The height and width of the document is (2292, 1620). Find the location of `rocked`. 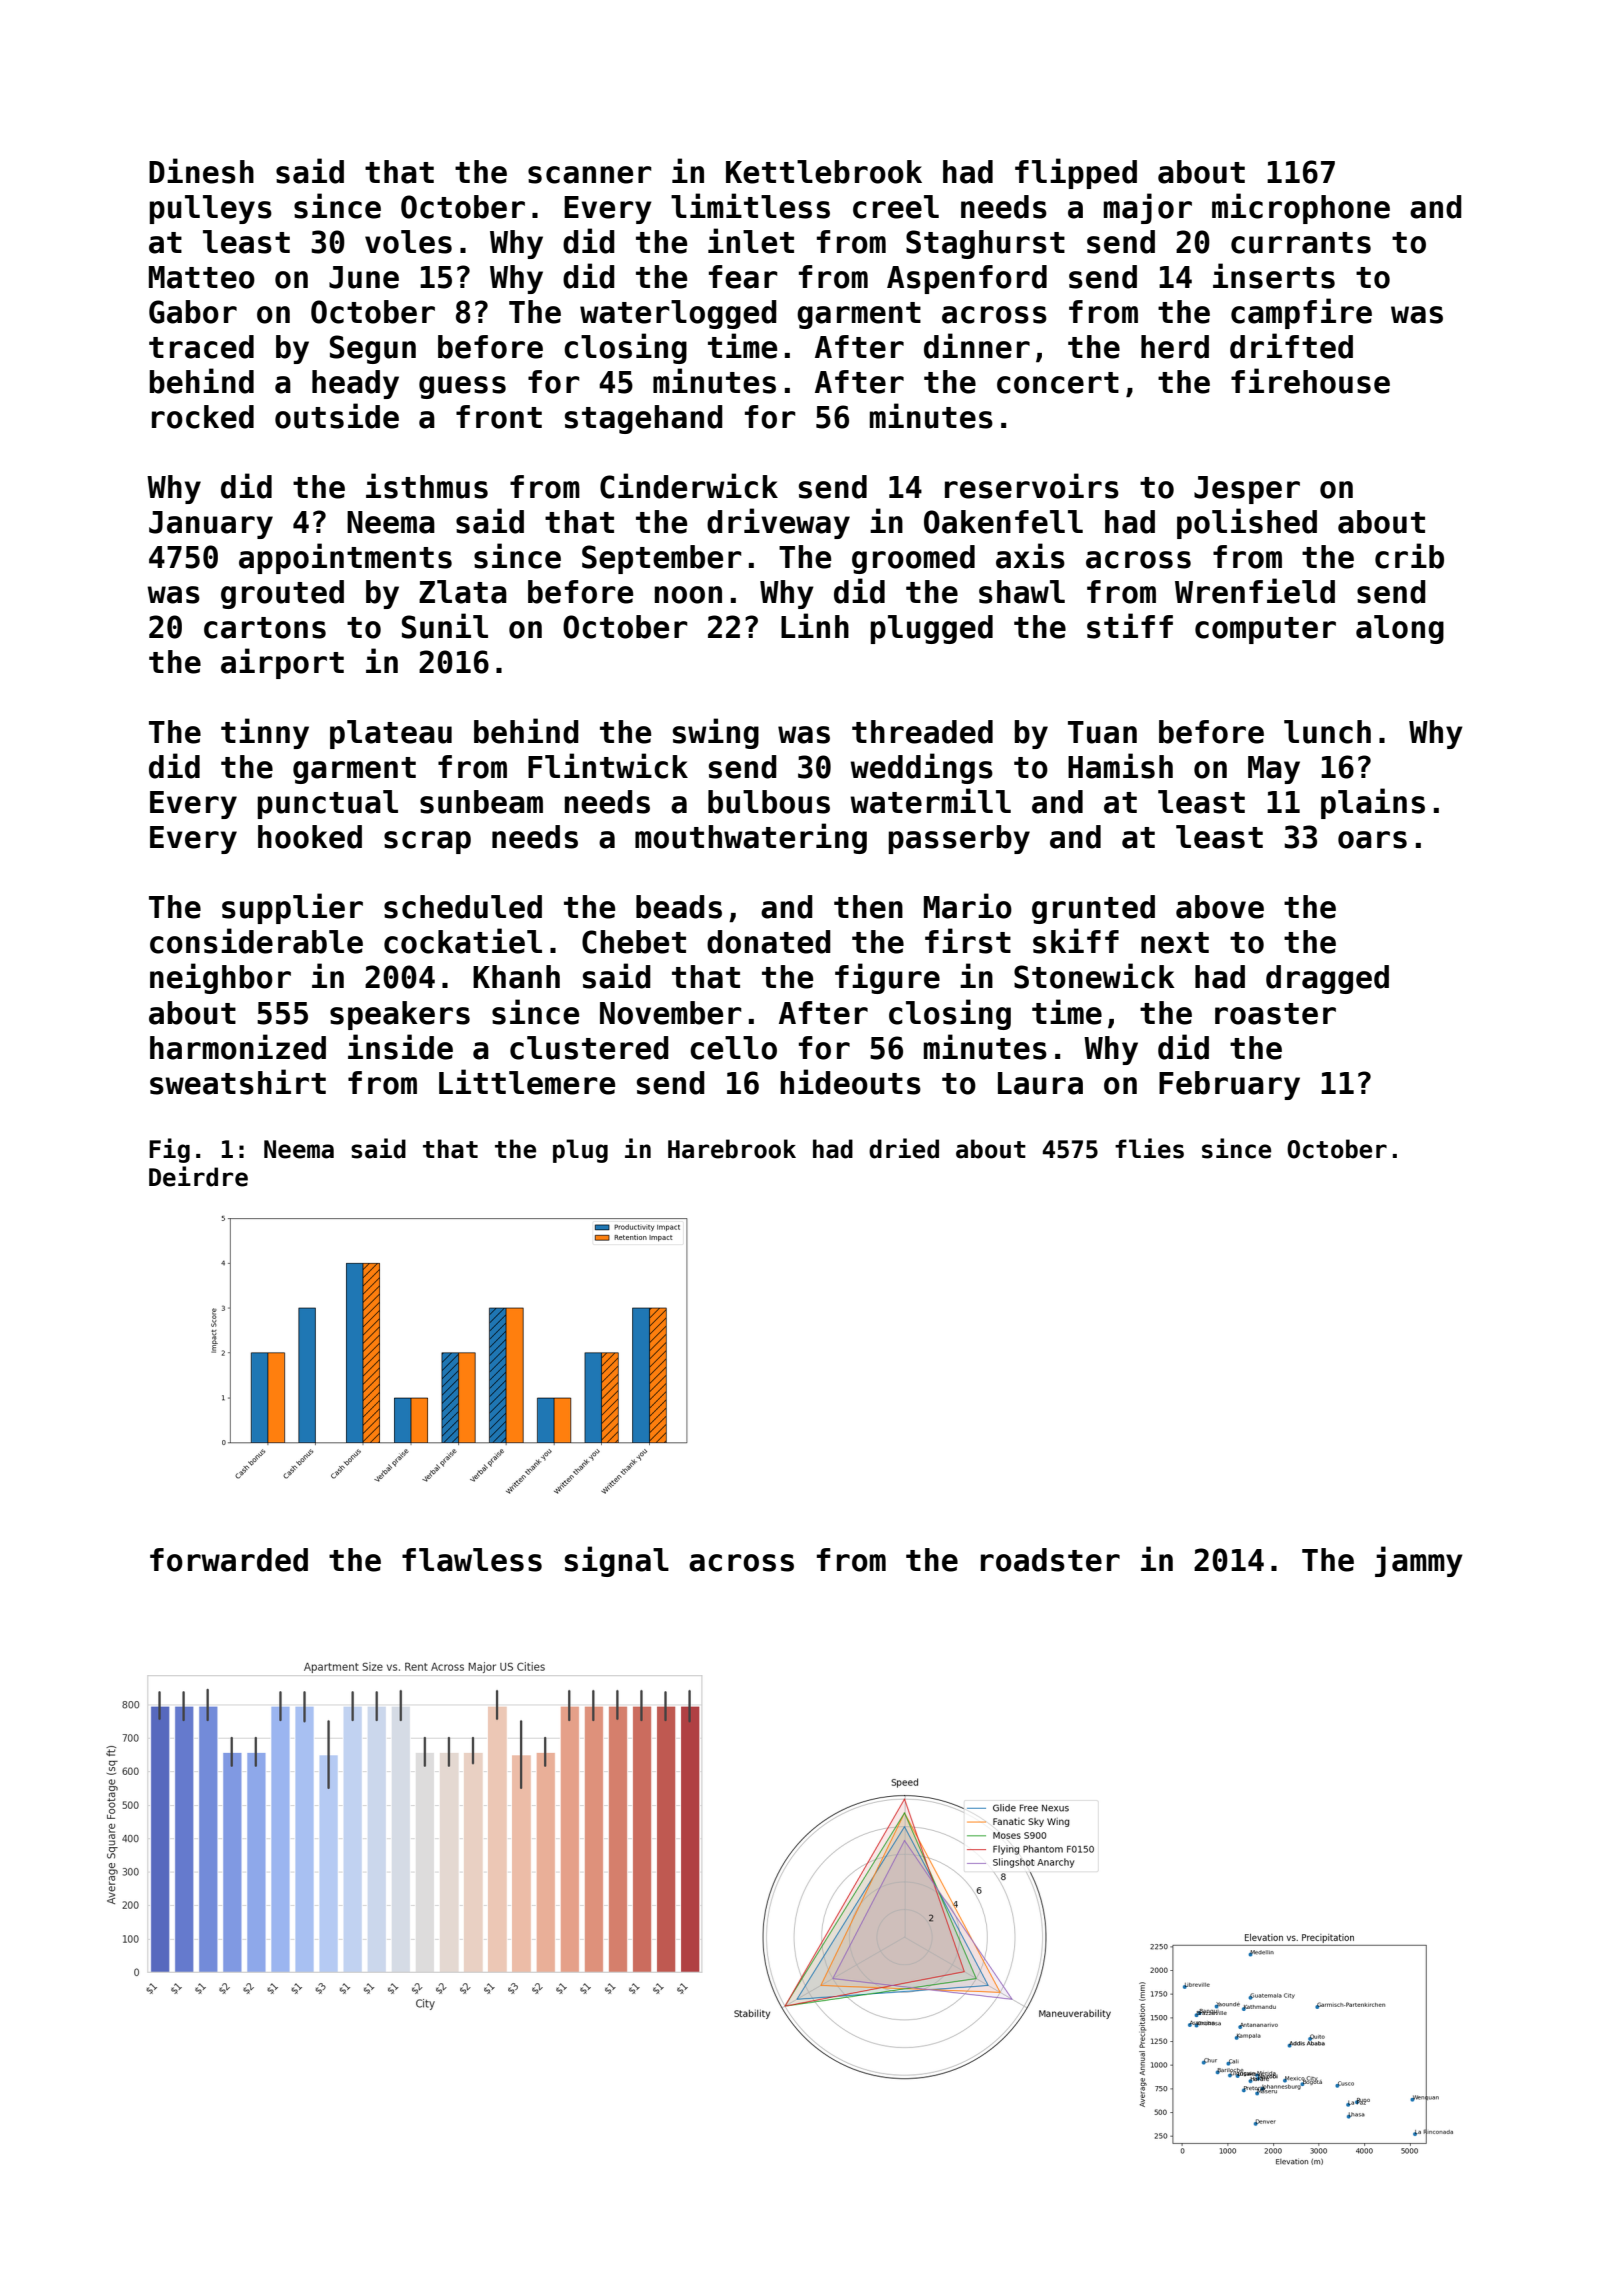

rocked is located at coordinates (203, 417).
